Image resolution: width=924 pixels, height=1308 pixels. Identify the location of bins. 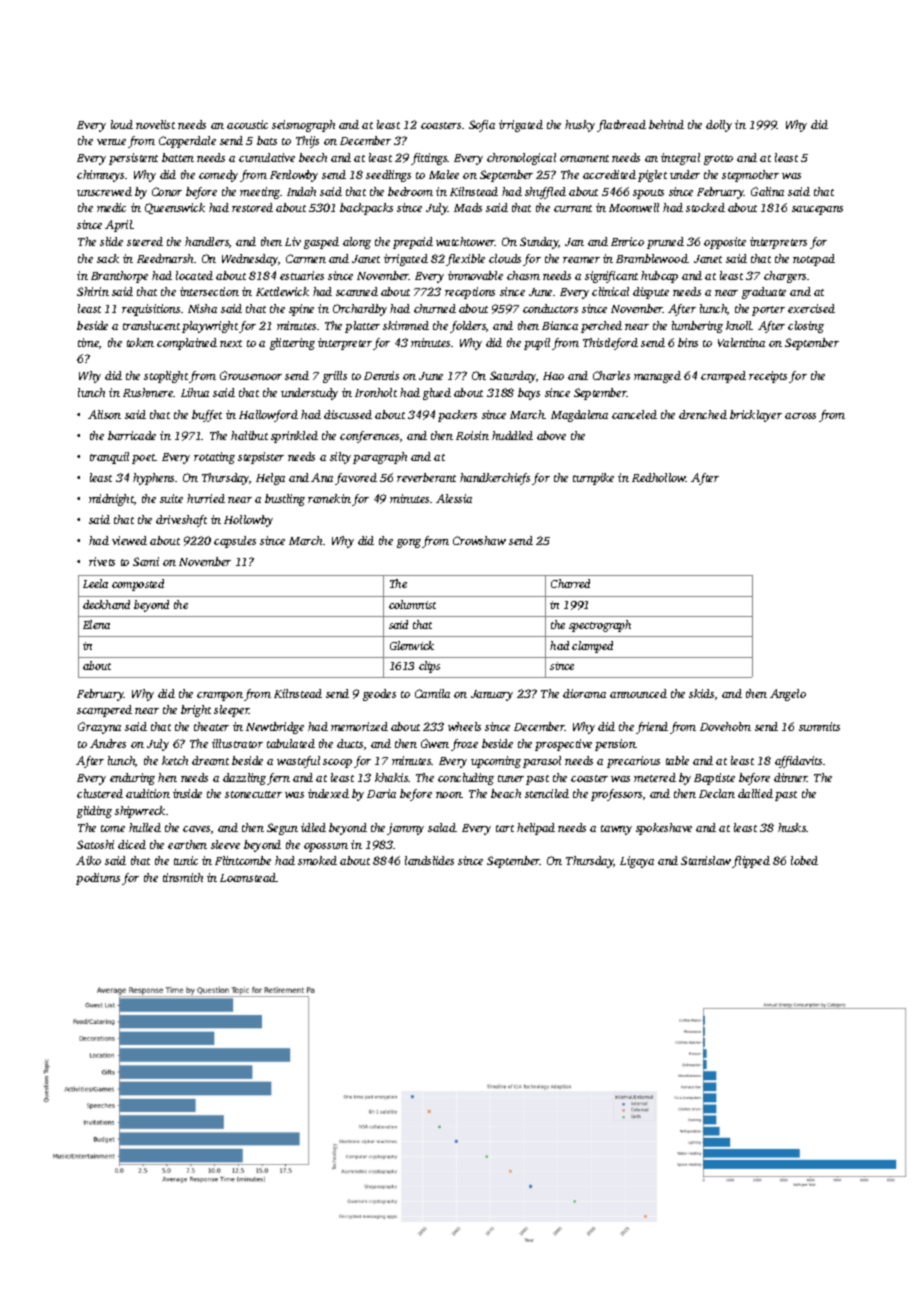
(688, 342).
